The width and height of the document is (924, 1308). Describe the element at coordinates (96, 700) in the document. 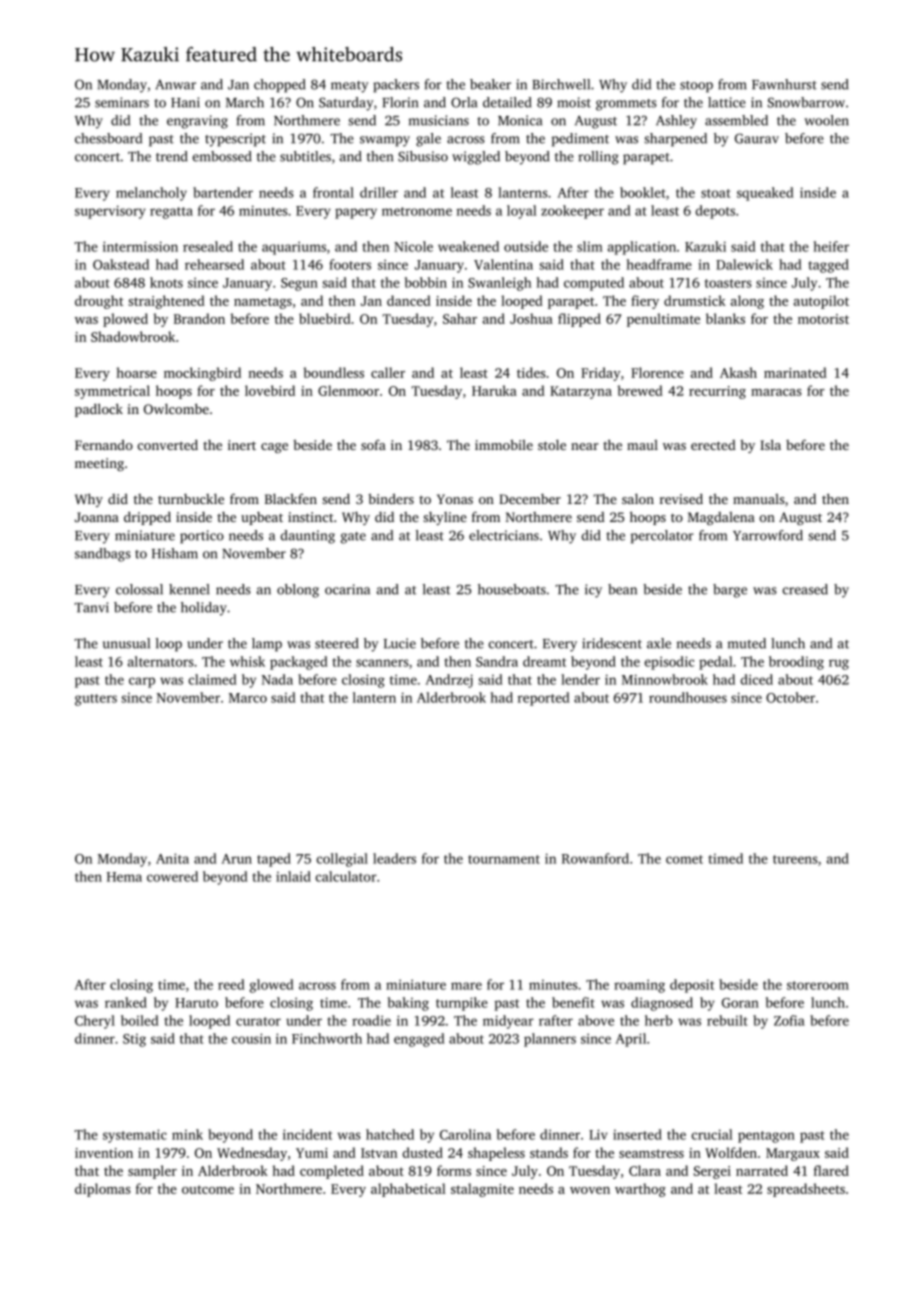

I see `gutters` at that location.
